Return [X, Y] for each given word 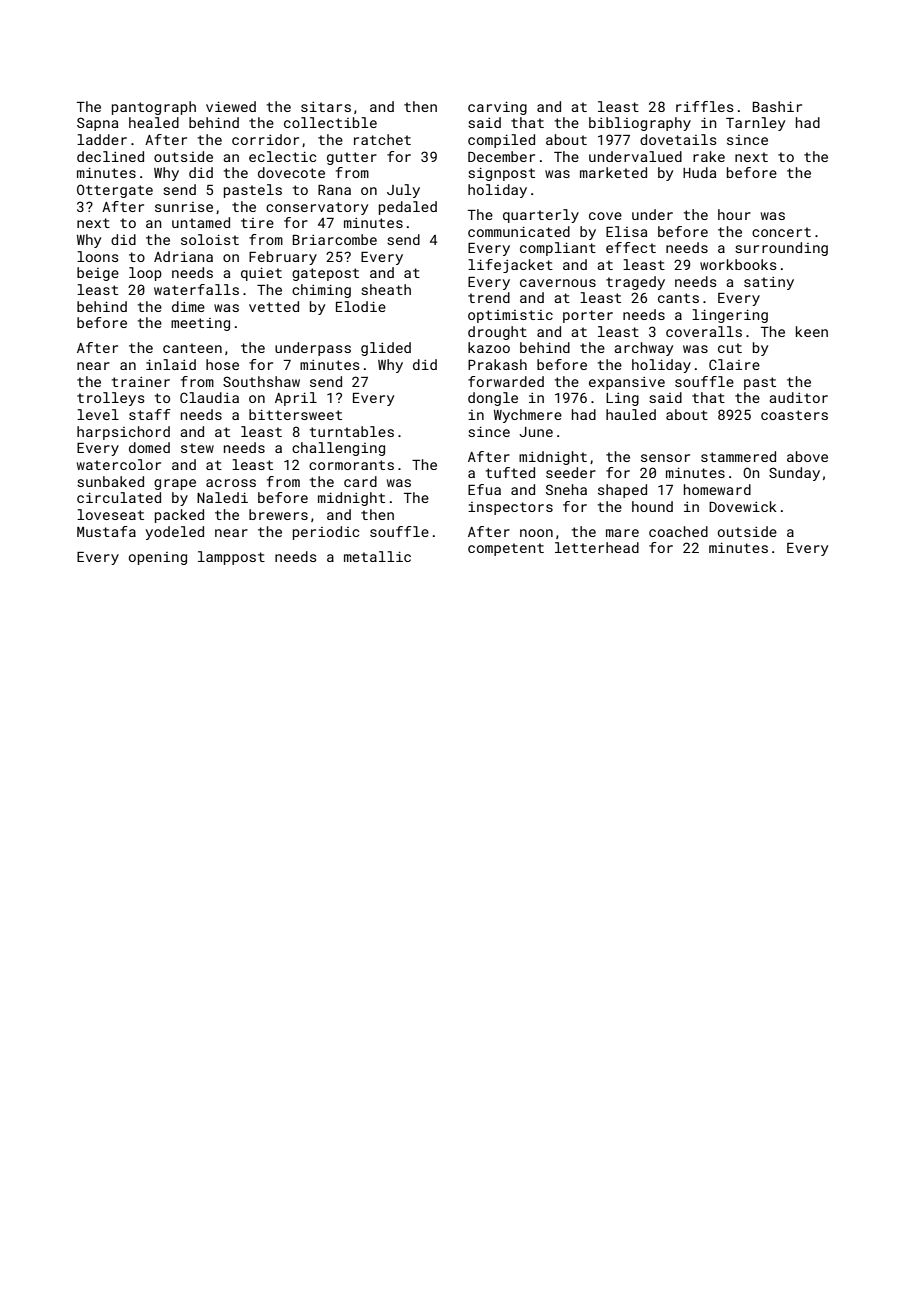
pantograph [154, 108]
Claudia [209, 397]
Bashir [777, 106]
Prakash [497, 364]
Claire [734, 364]
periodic [326, 533]
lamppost [231, 558]
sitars [326, 107]
